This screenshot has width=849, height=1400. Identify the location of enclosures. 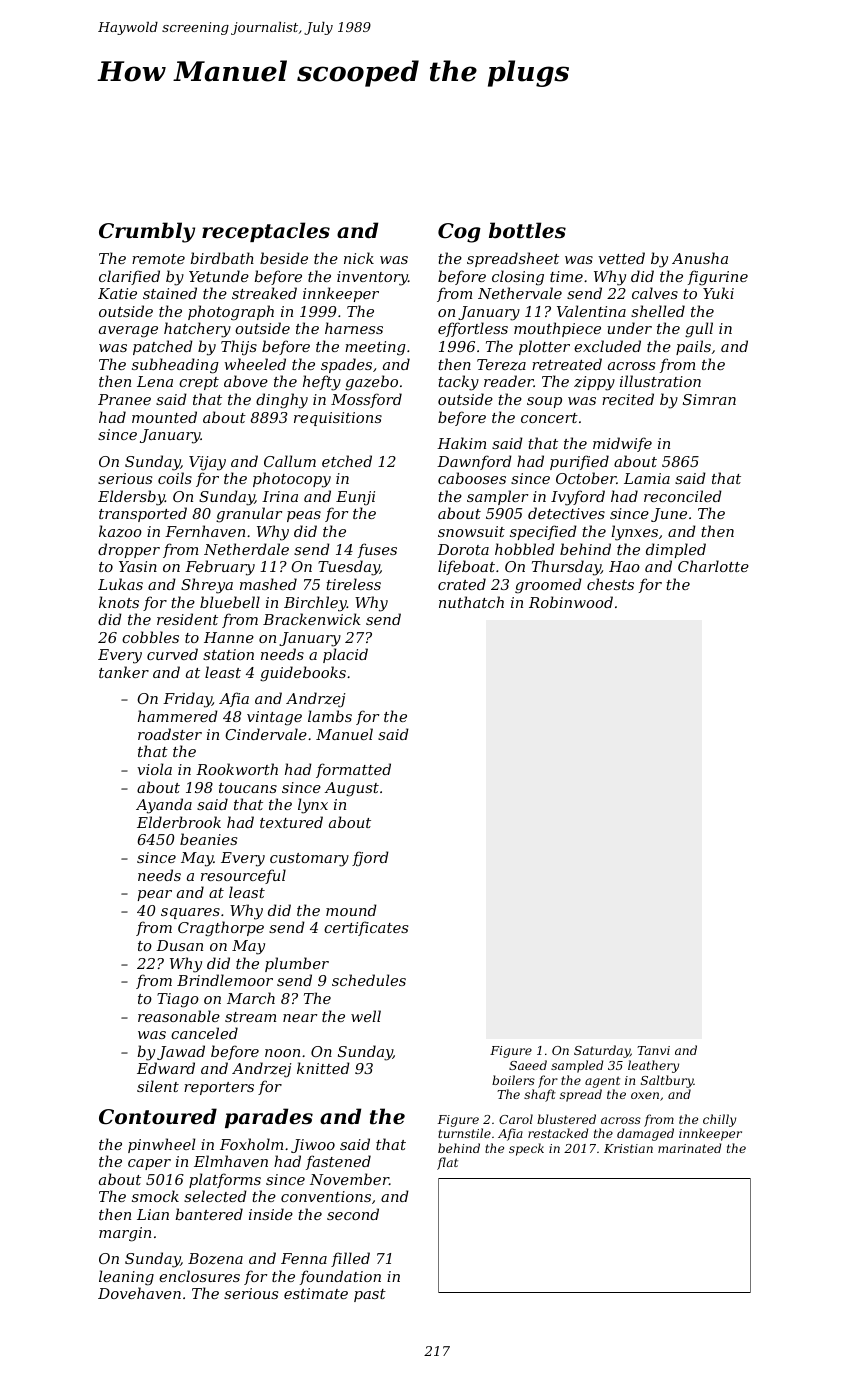
(199, 1276).
